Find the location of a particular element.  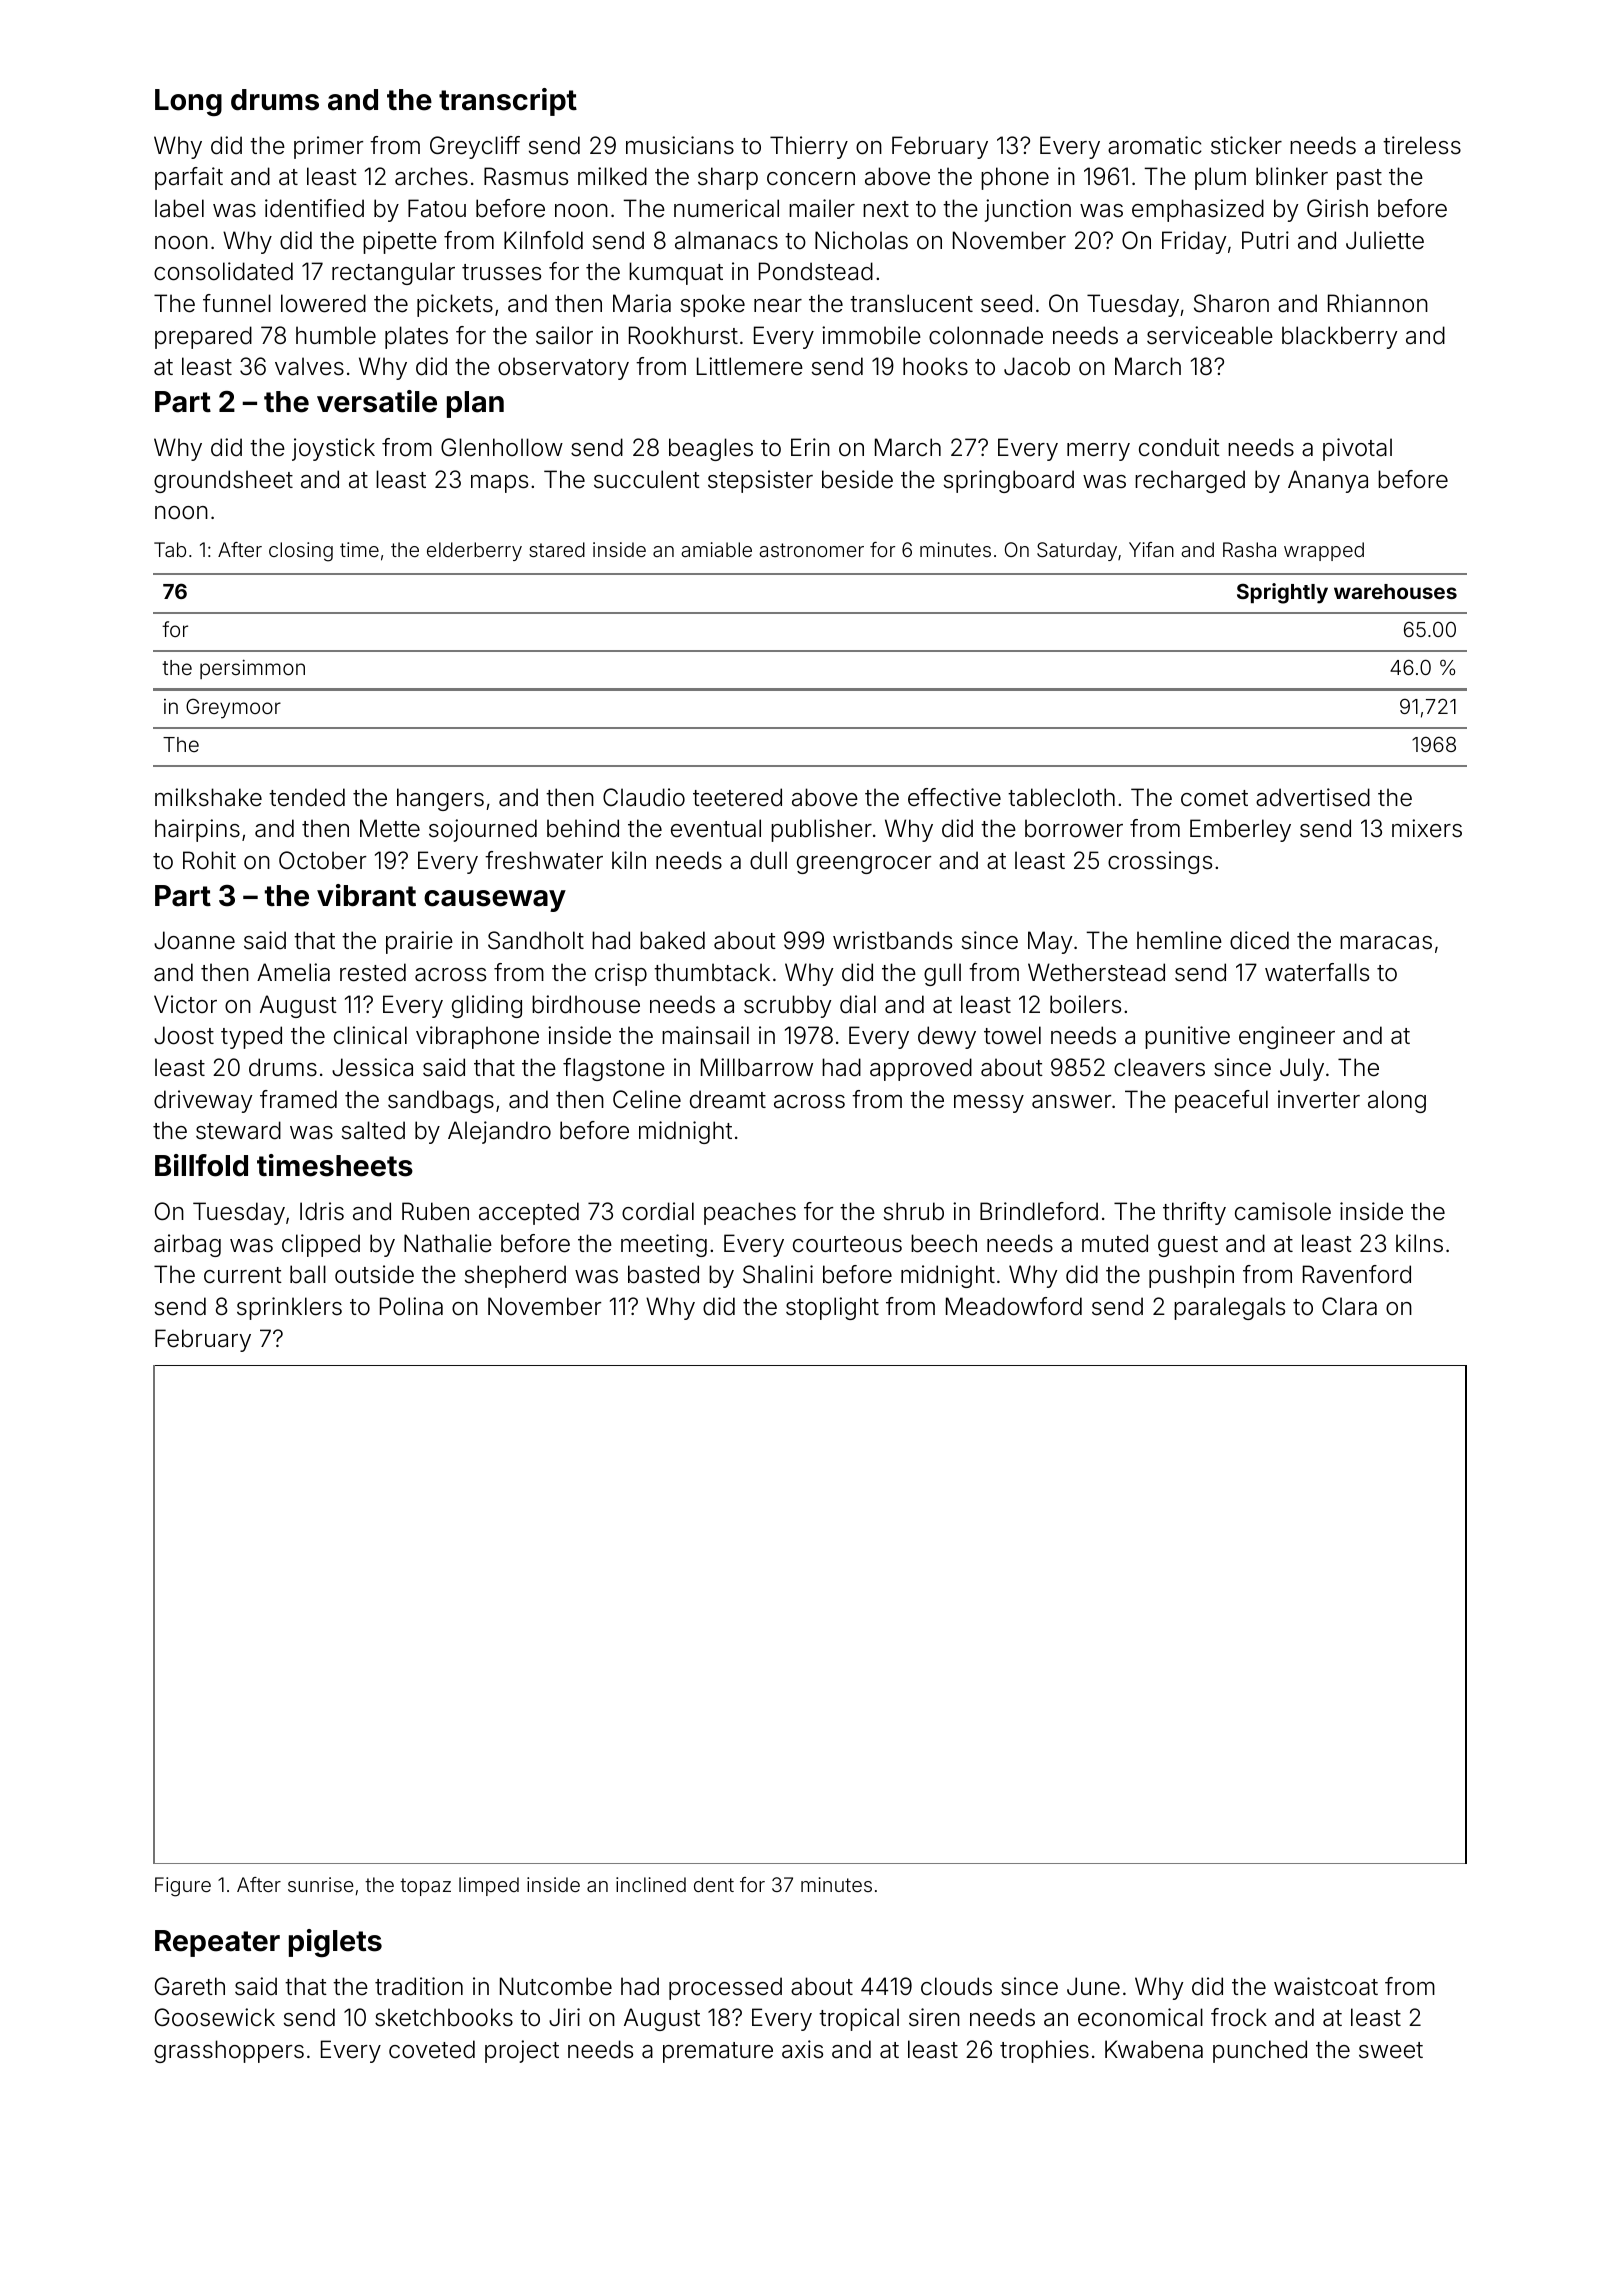

answer is located at coordinates (1071, 1102).
